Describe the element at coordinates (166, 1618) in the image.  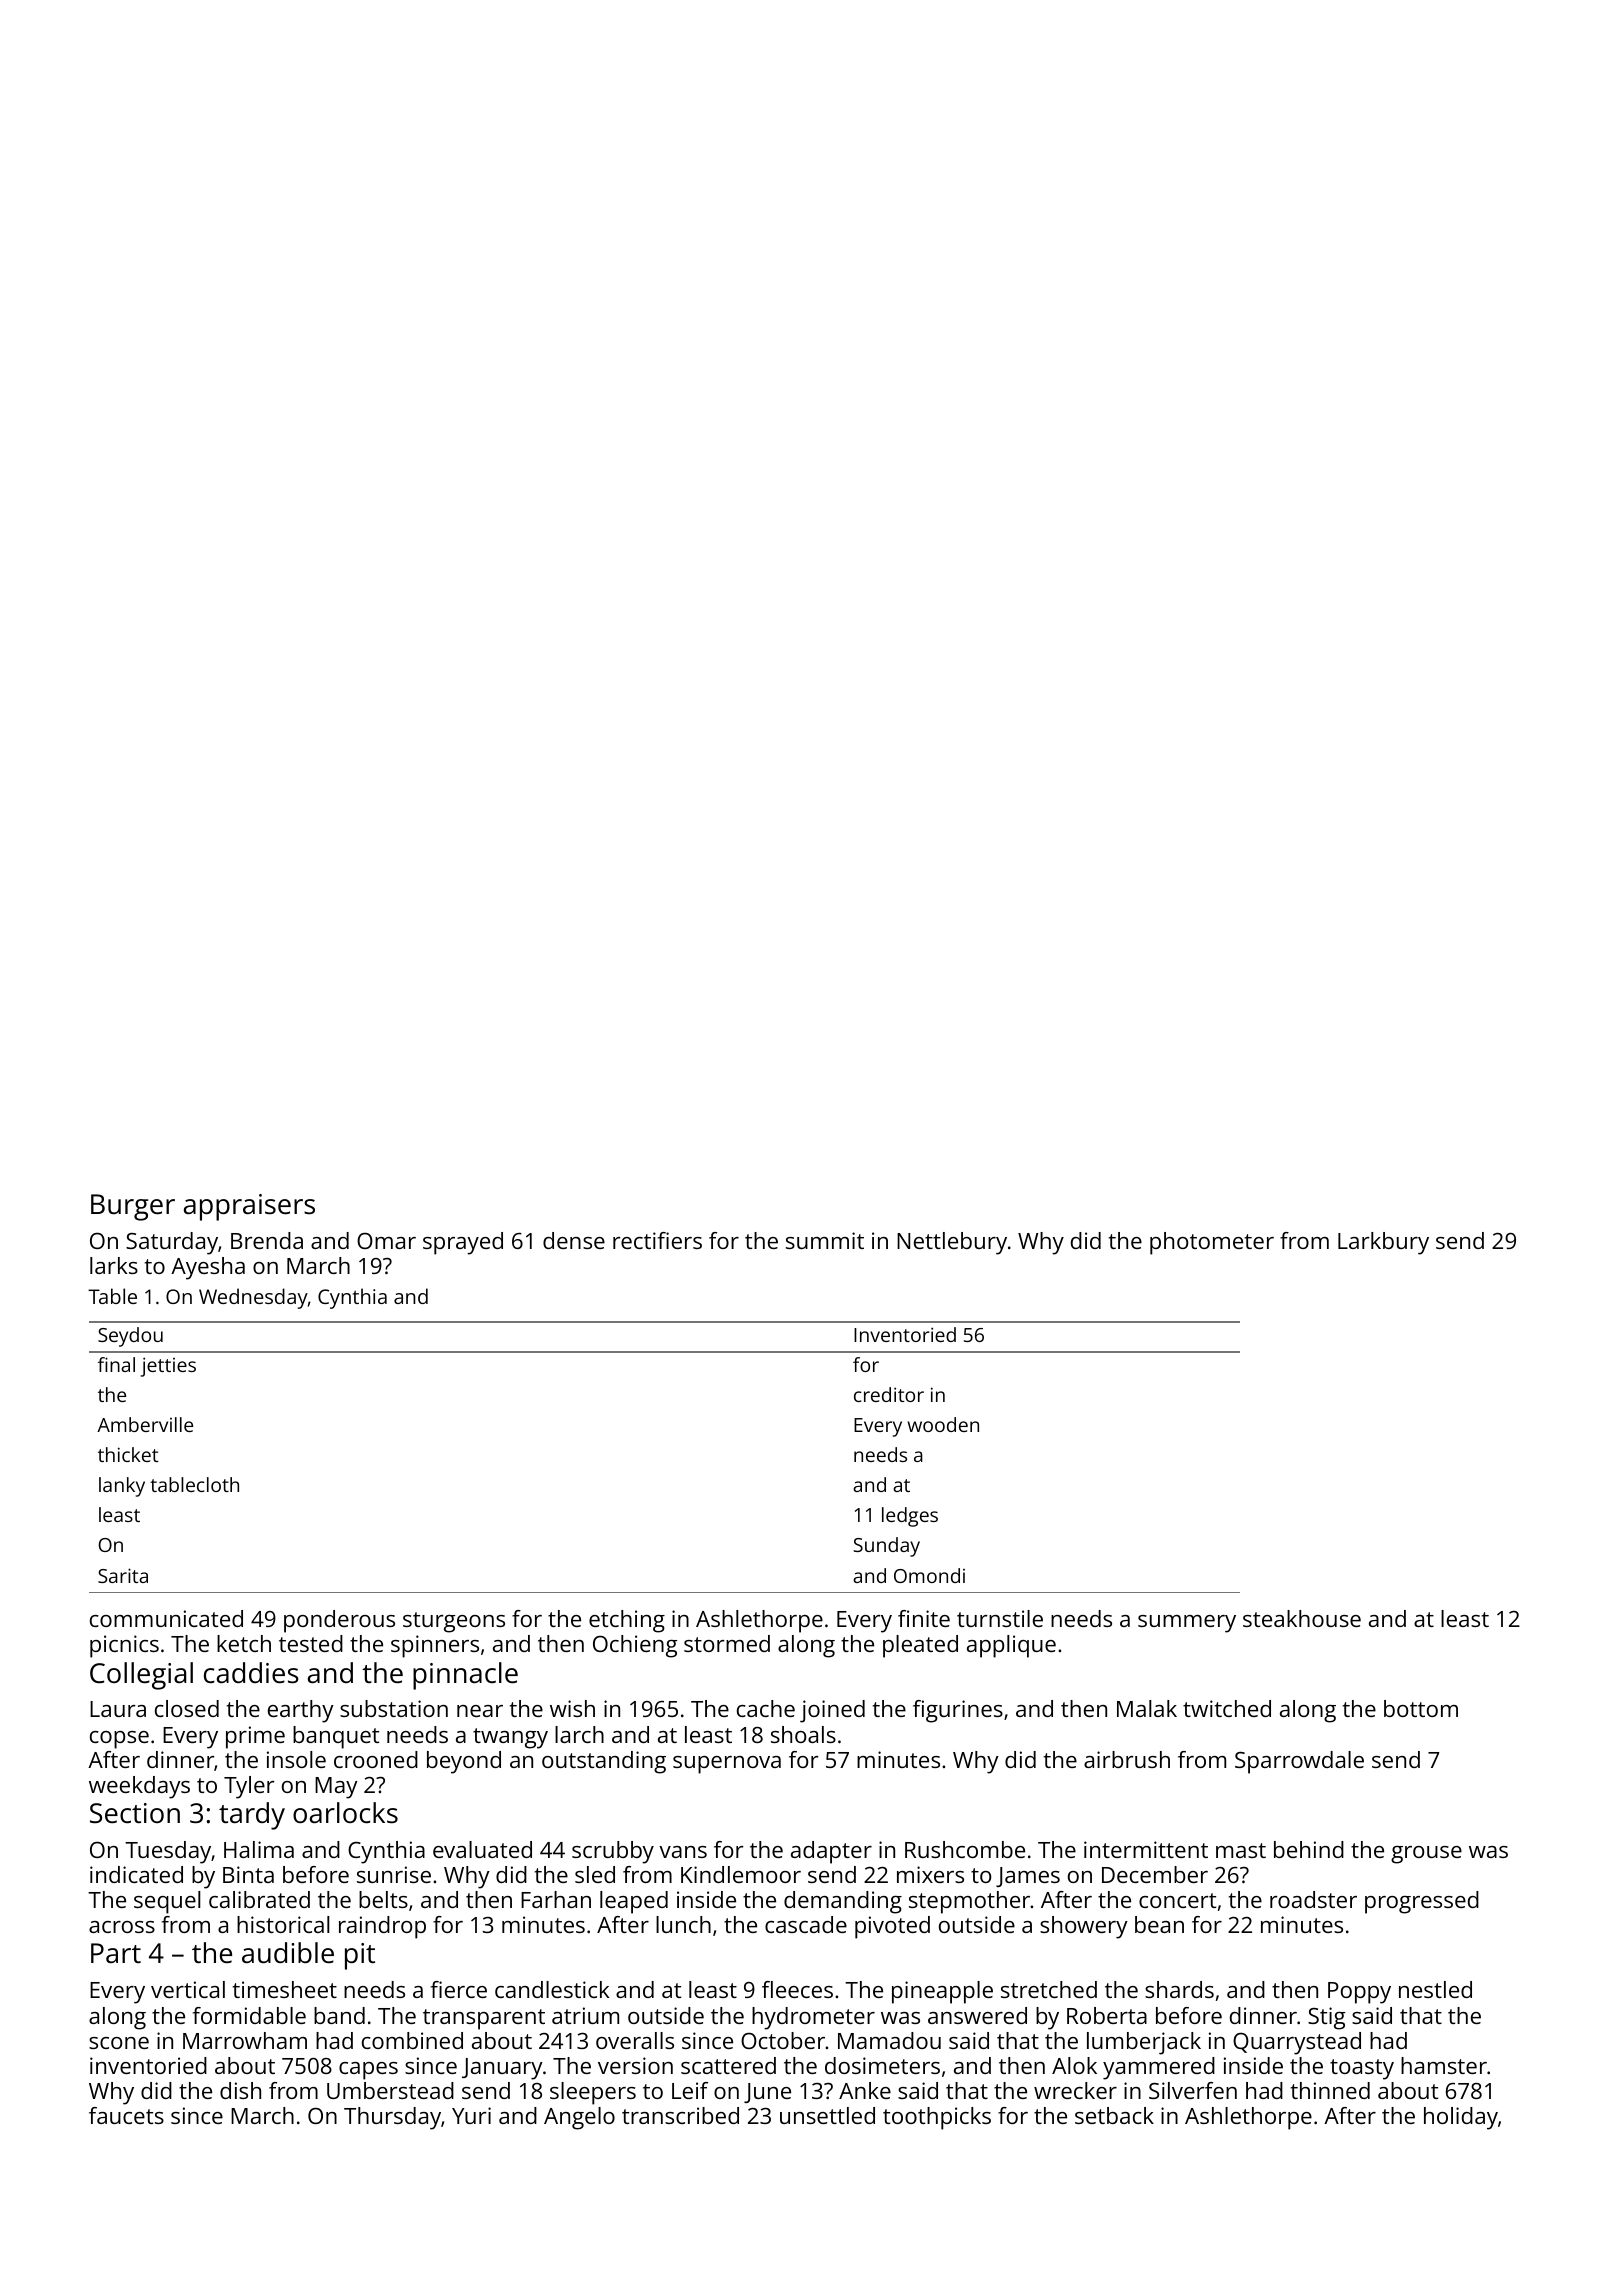
I see `communicated` at that location.
